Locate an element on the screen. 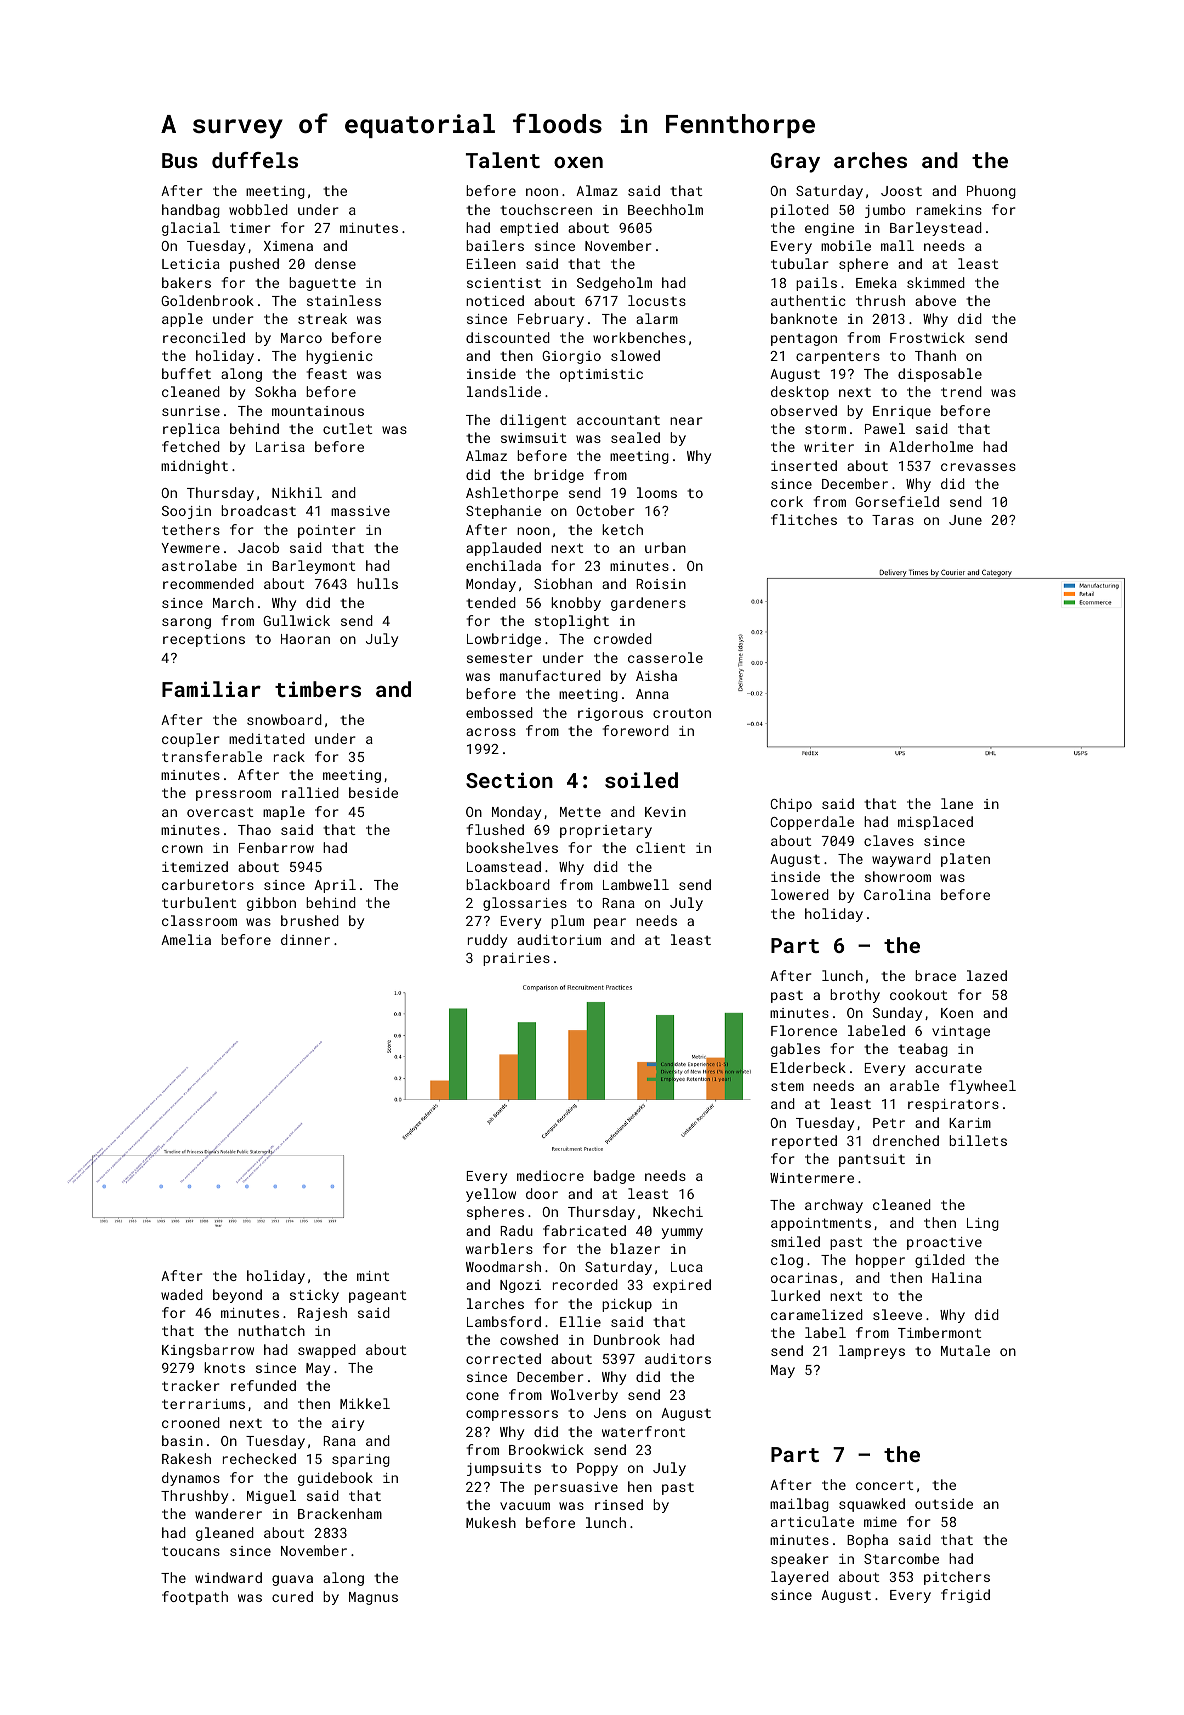  casserole is located at coordinates (665, 657).
